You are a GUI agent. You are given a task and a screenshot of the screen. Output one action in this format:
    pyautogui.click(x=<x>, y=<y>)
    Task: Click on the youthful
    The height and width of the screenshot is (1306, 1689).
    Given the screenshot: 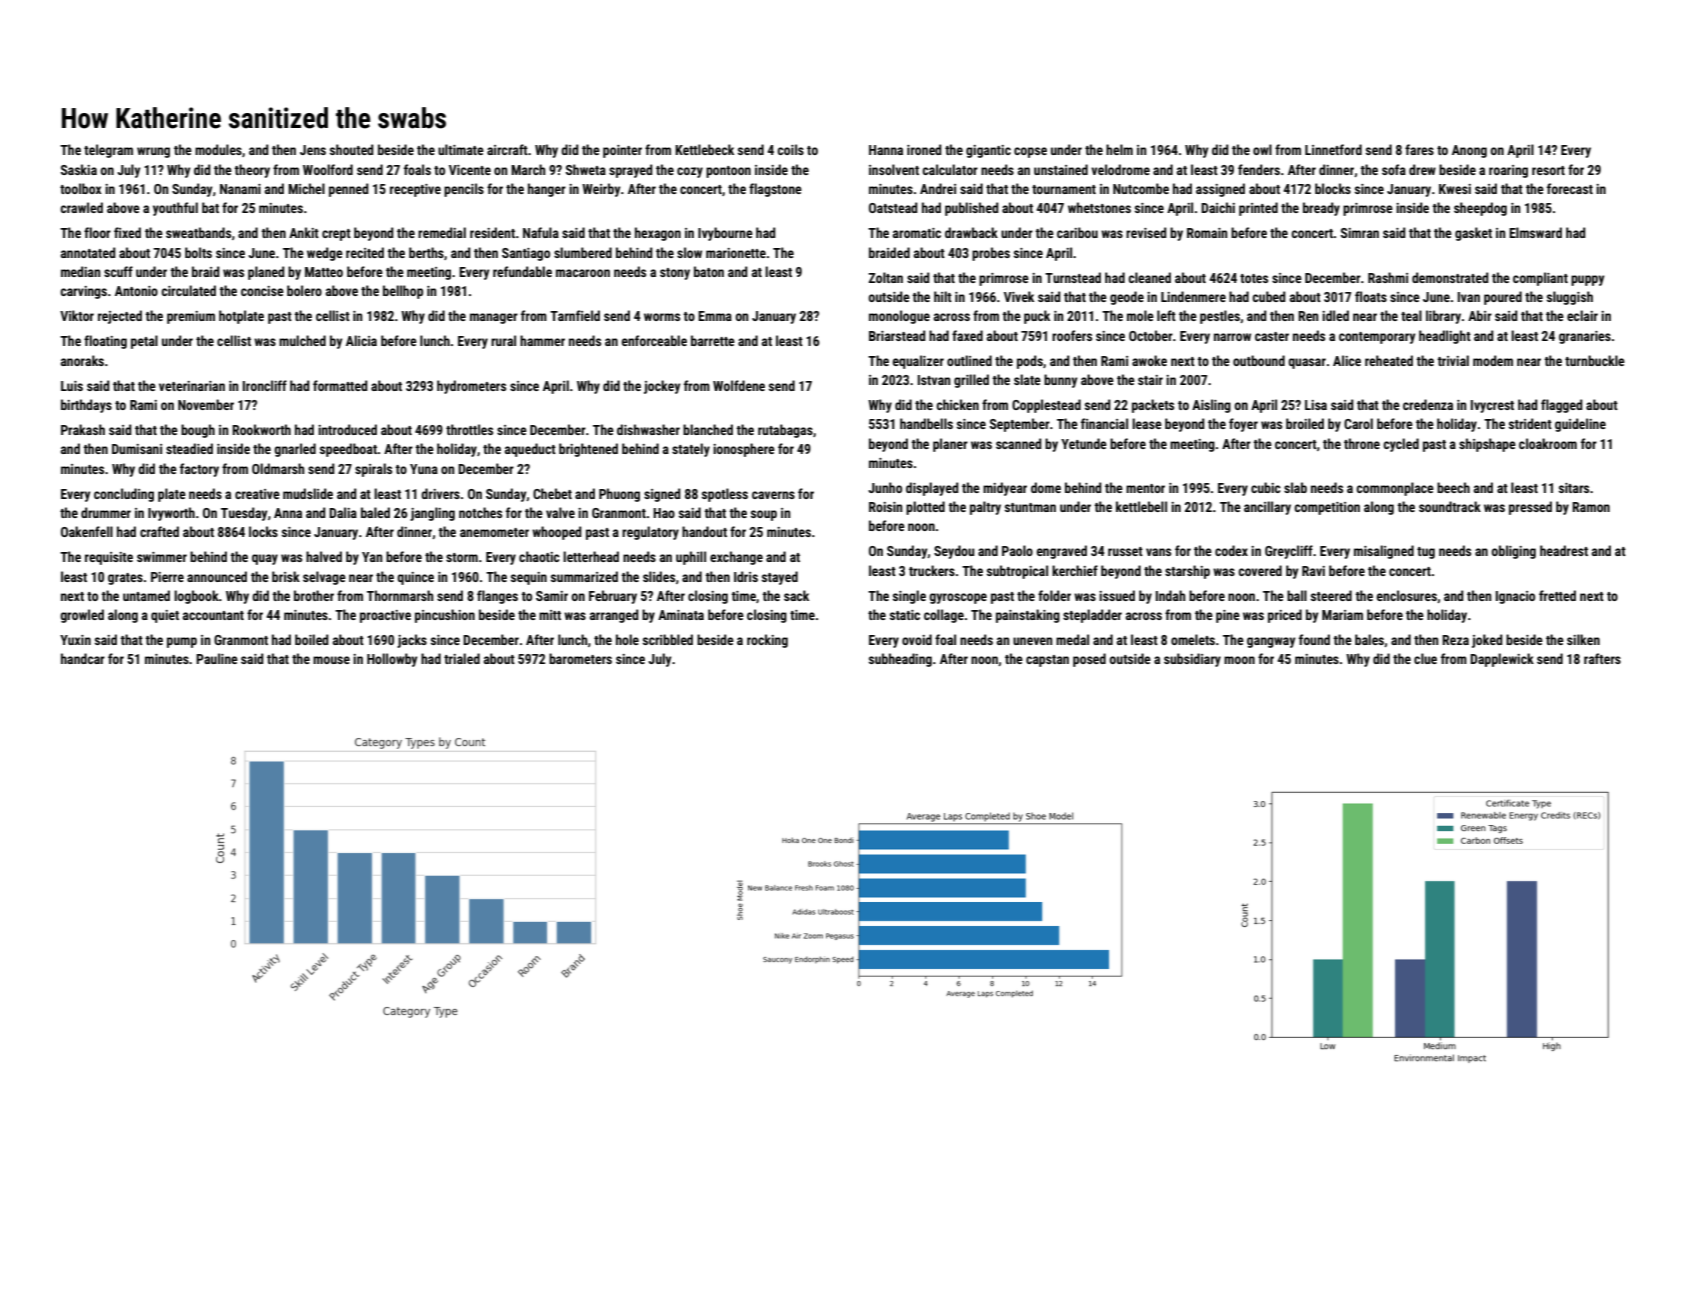 What is the action you would take?
    pyautogui.click(x=175, y=209)
